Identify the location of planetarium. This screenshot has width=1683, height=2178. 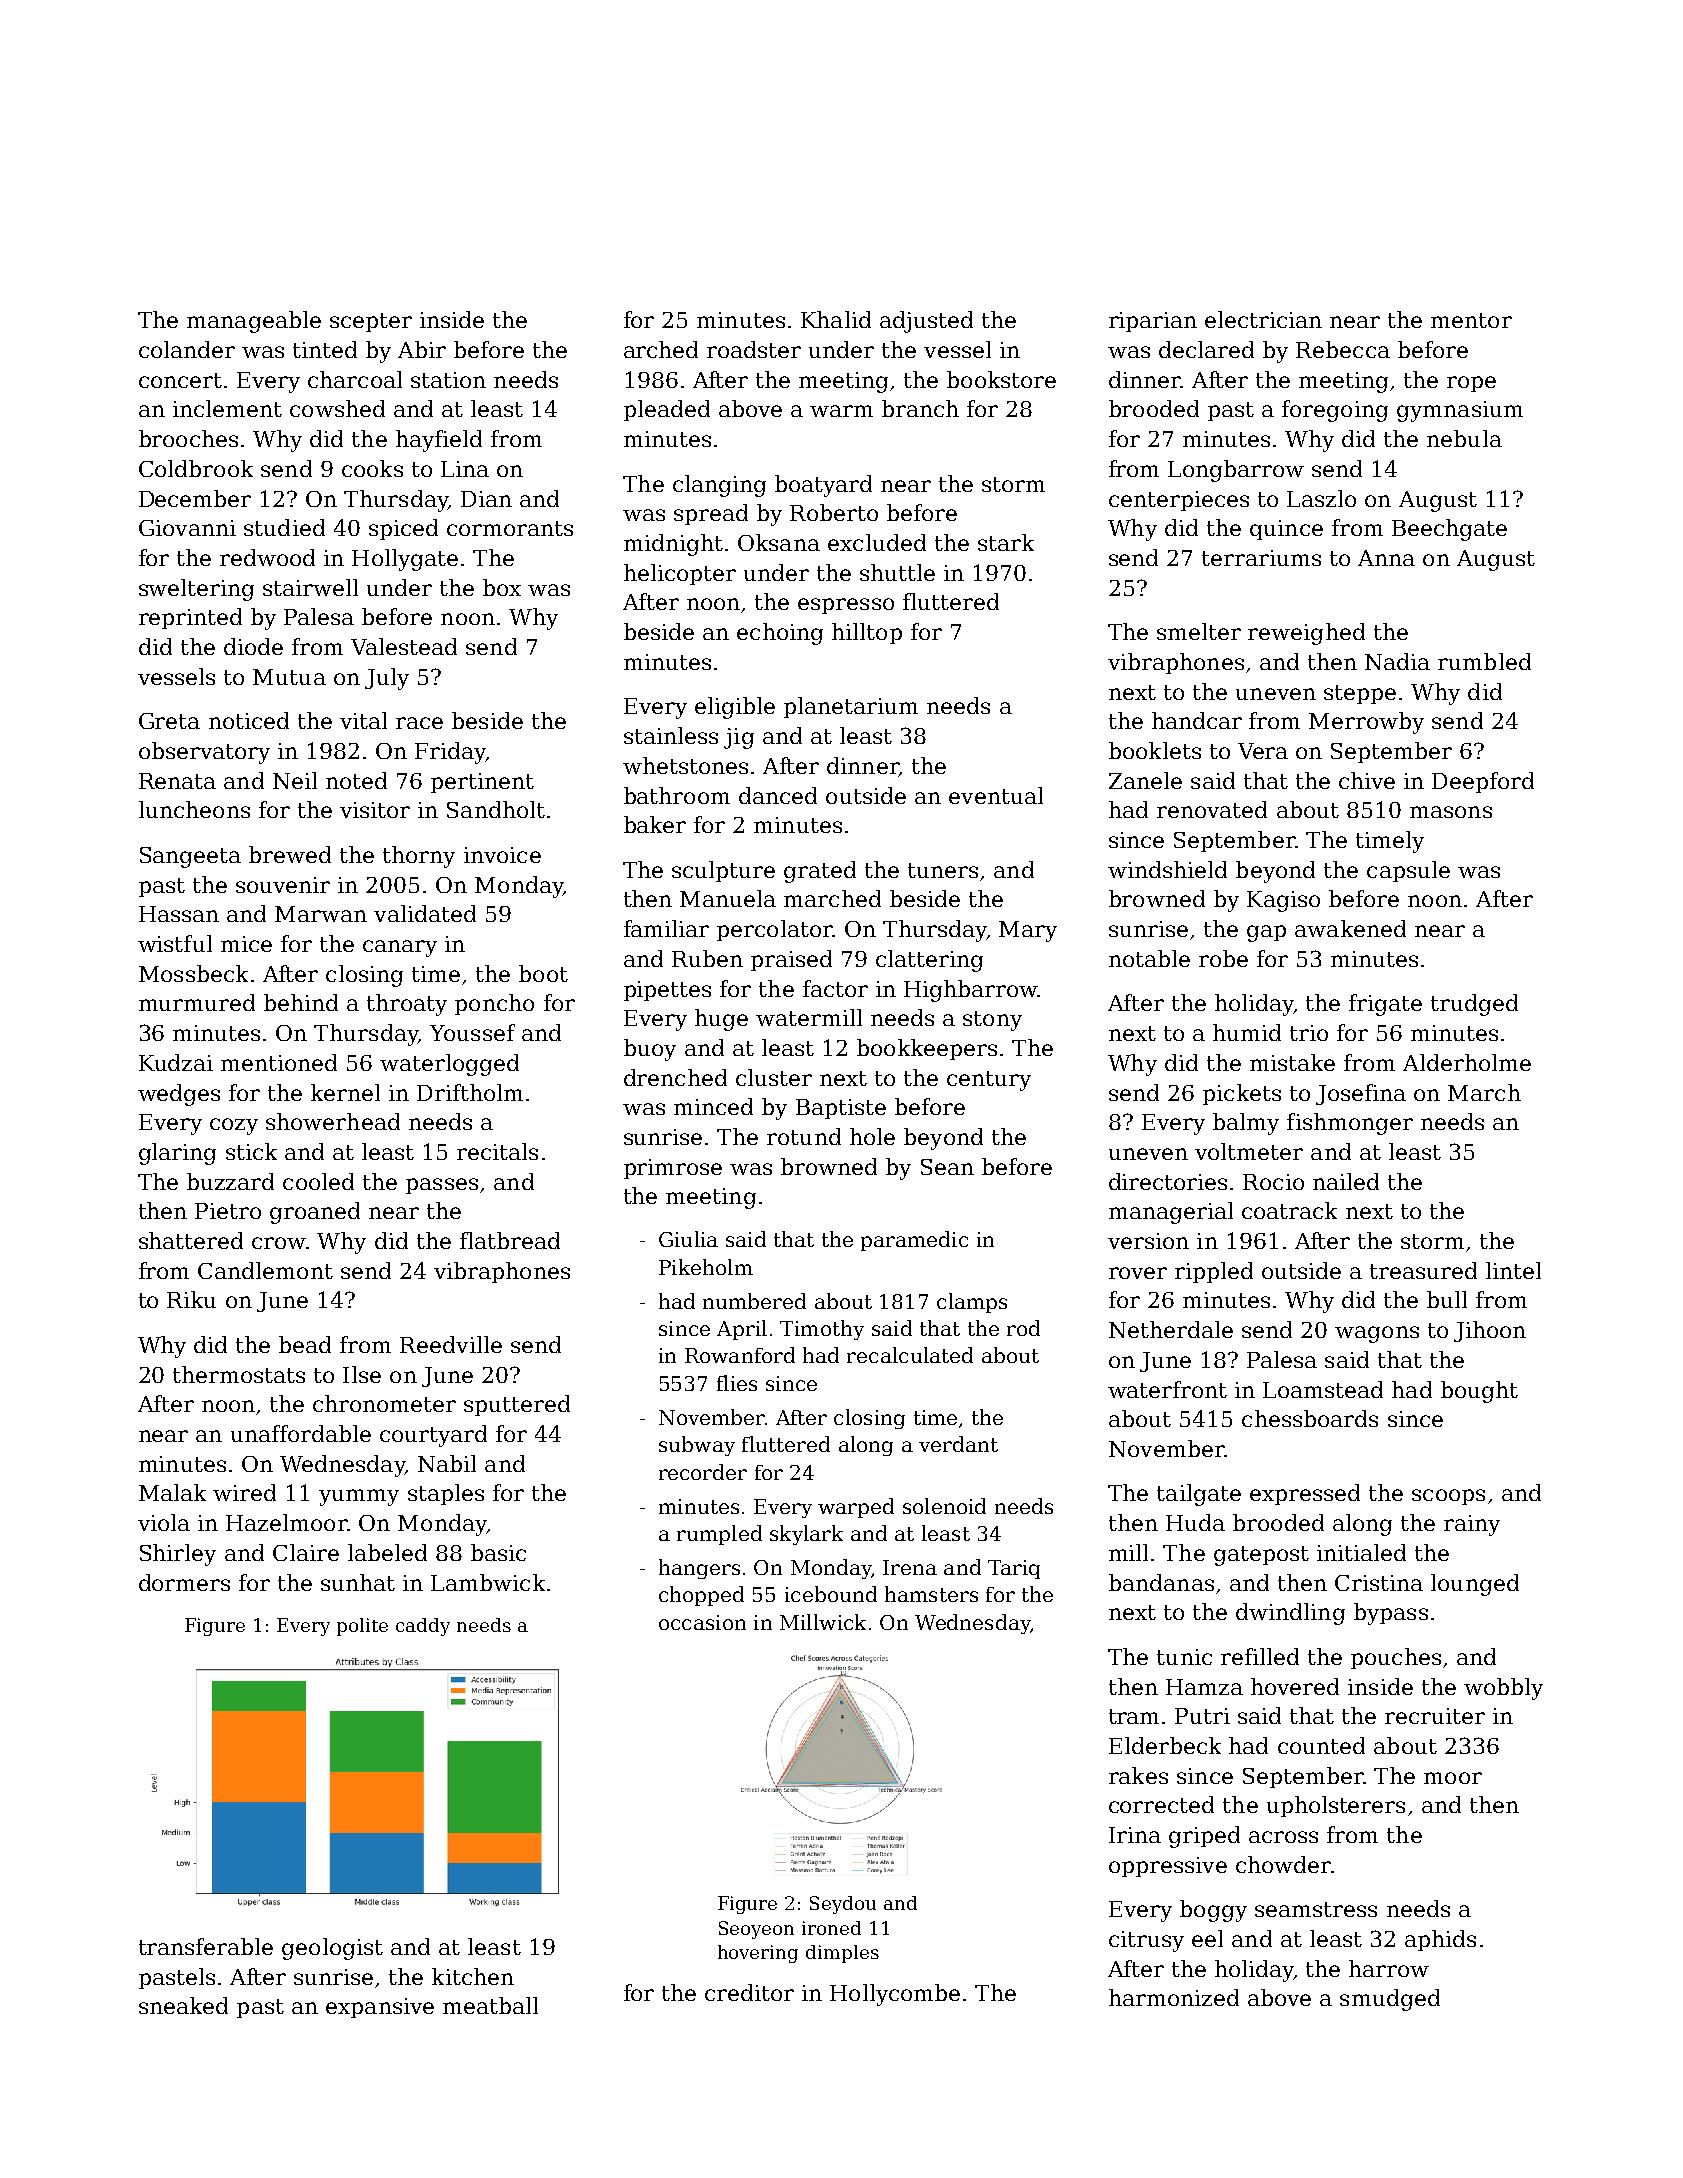
(851, 707).
